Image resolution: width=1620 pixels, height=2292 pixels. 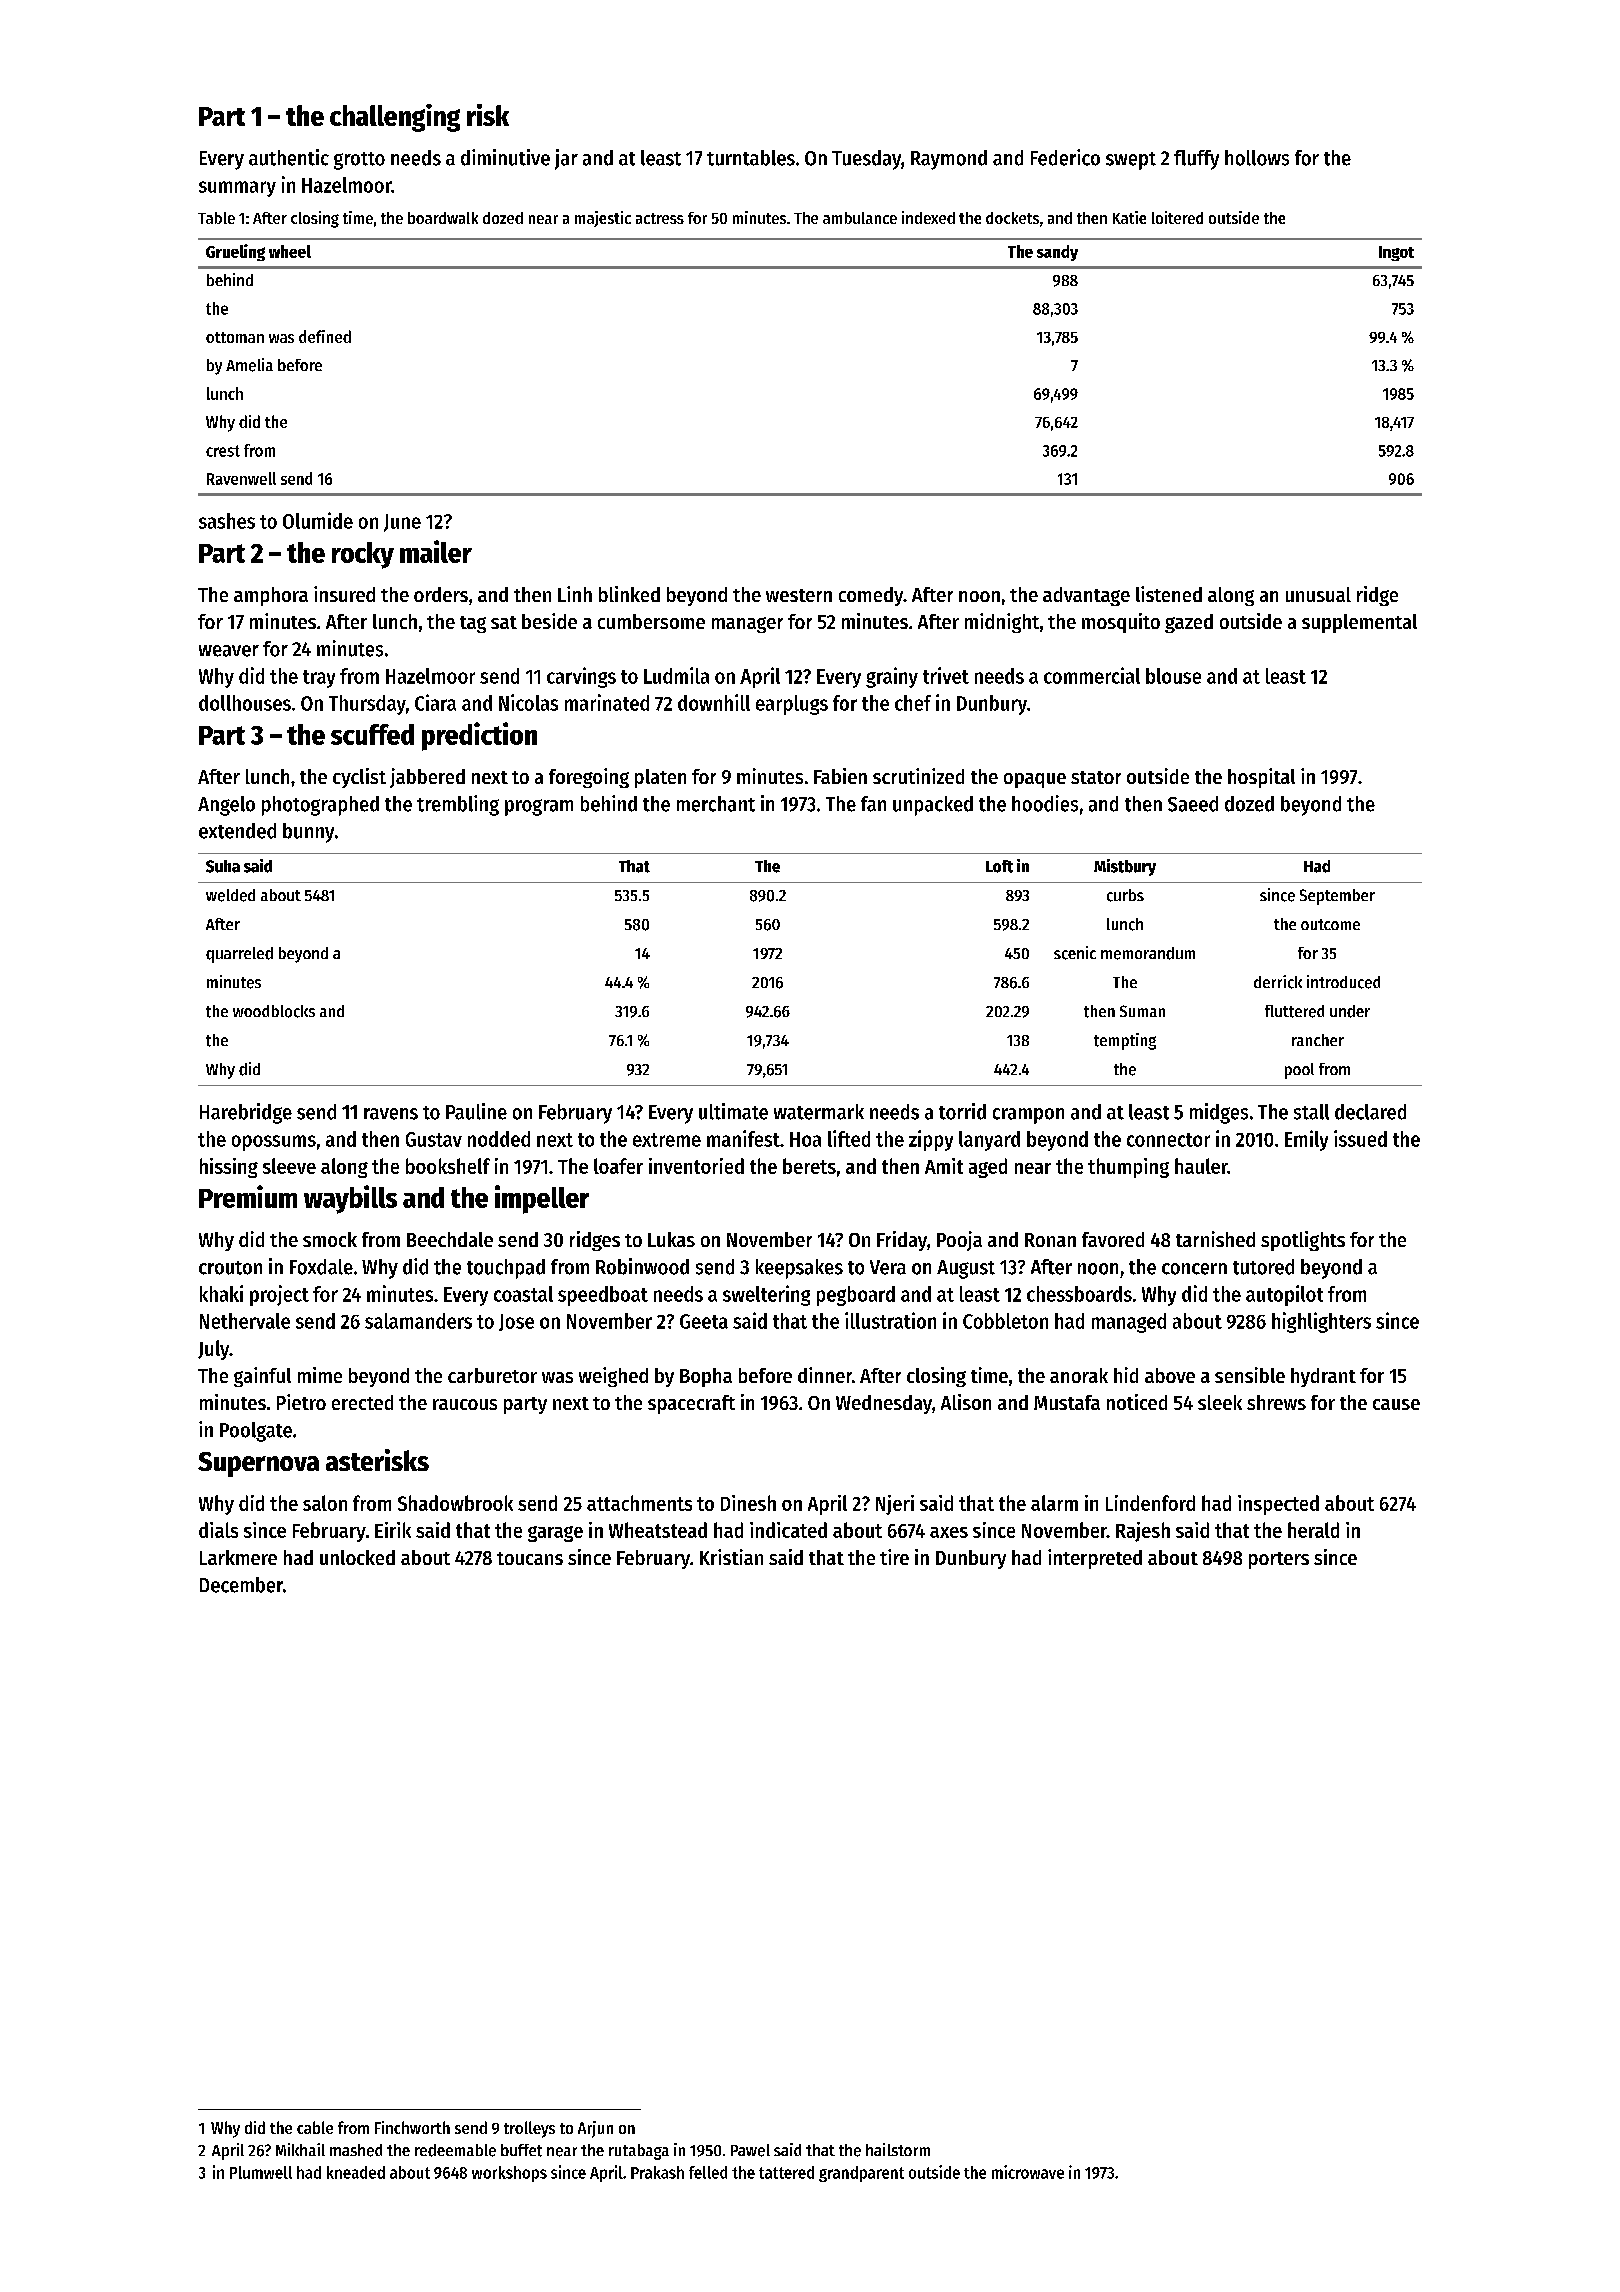 What do you see at coordinates (603, 219) in the page?
I see `majestic` at bounding box center [603, 219].
